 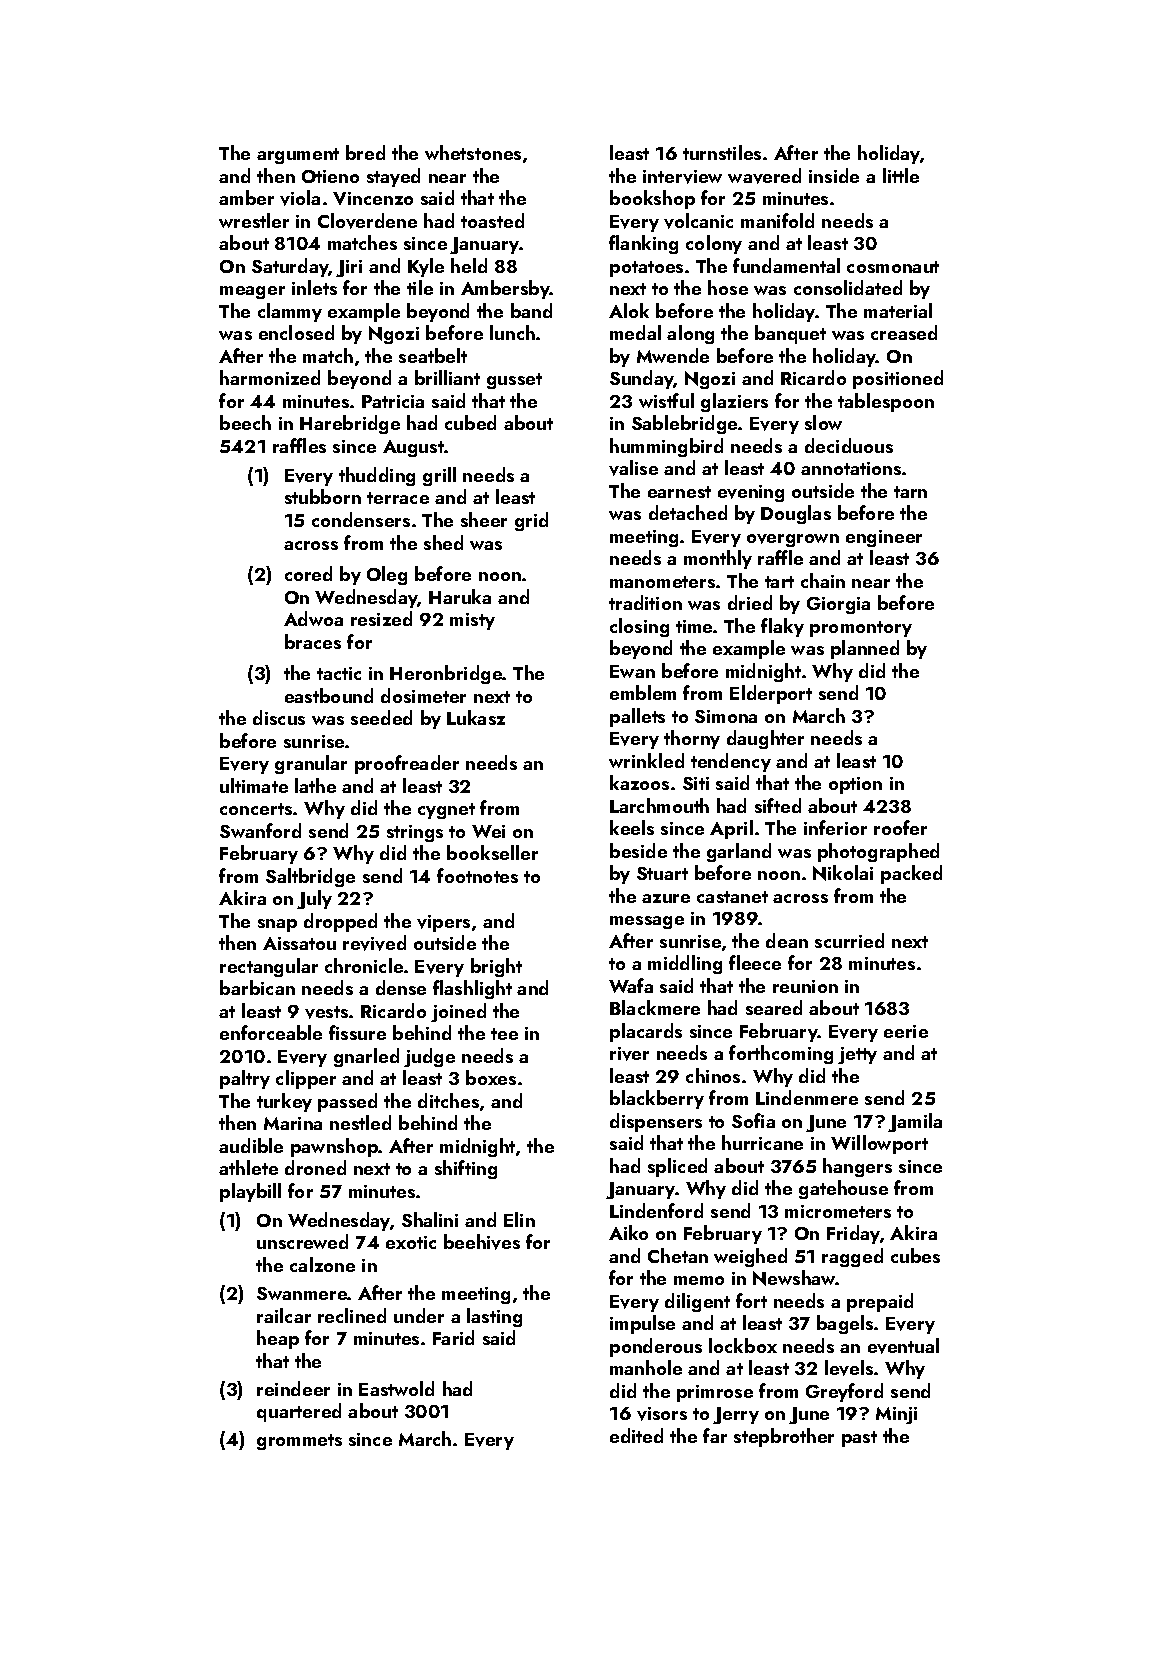 I want to click on prepaid, so click(x=880, y=1302).
